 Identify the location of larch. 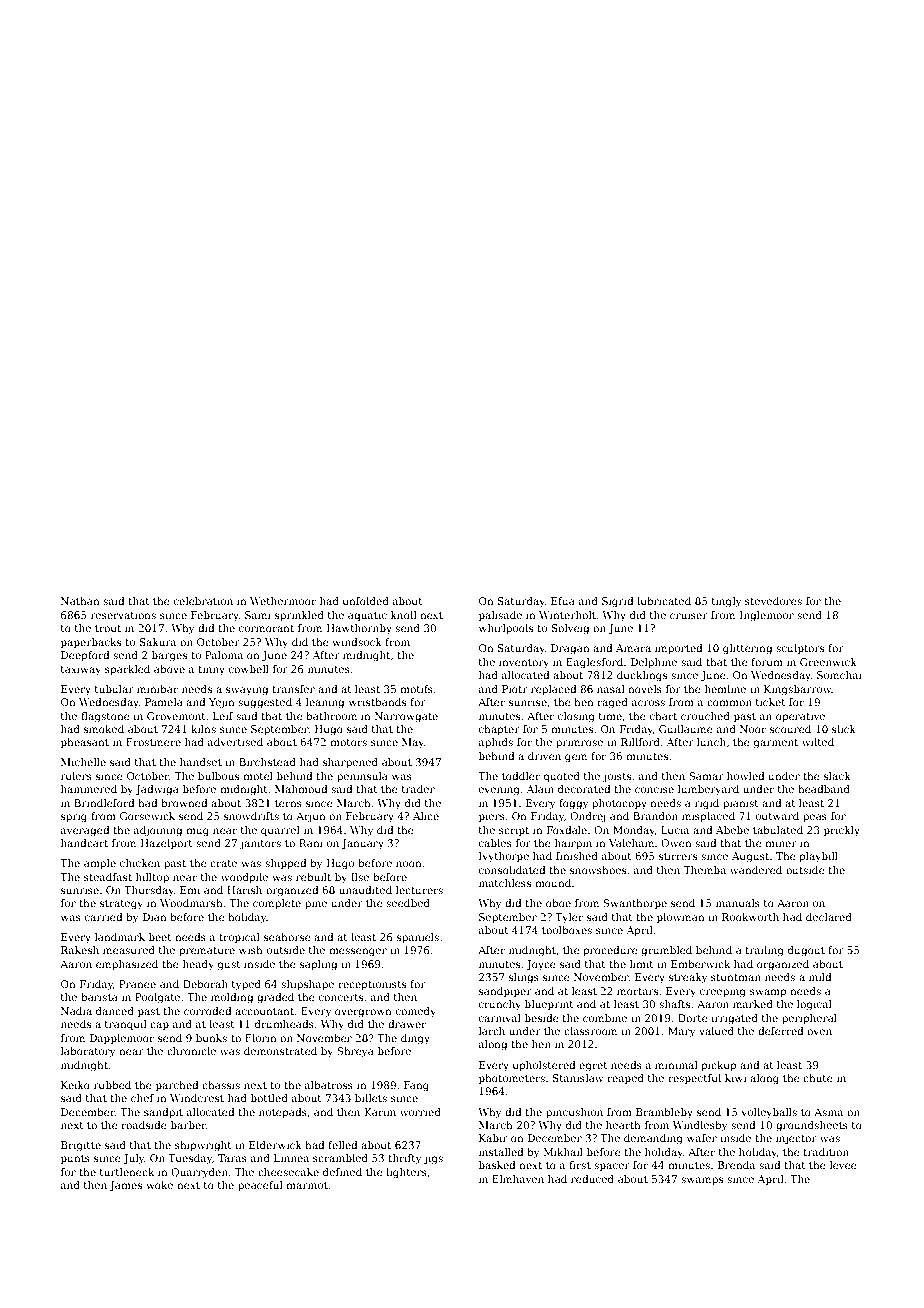
(492, 1031).
